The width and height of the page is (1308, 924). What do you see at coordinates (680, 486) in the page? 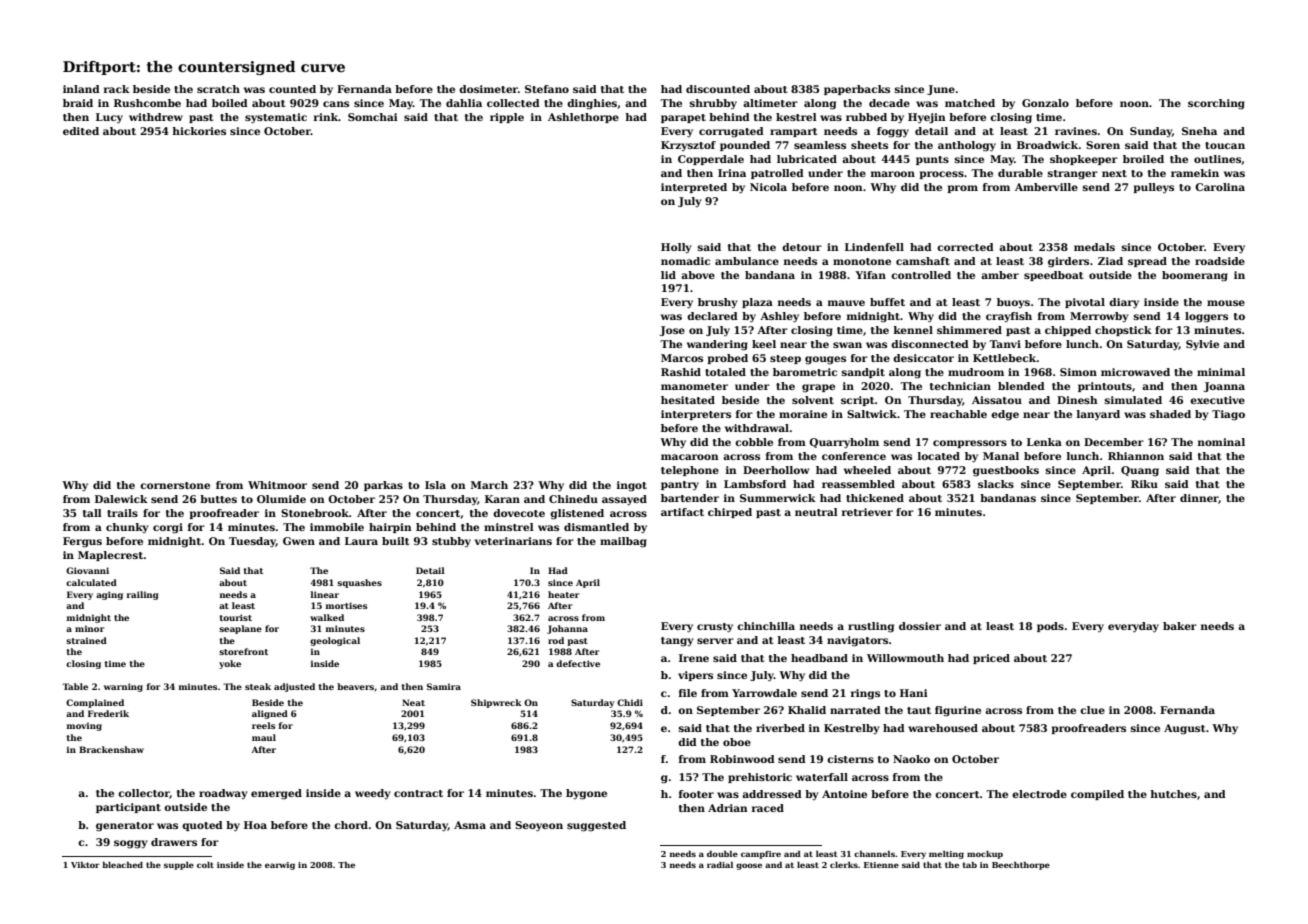
I see `pantry` at bounding box center [680, 486].
